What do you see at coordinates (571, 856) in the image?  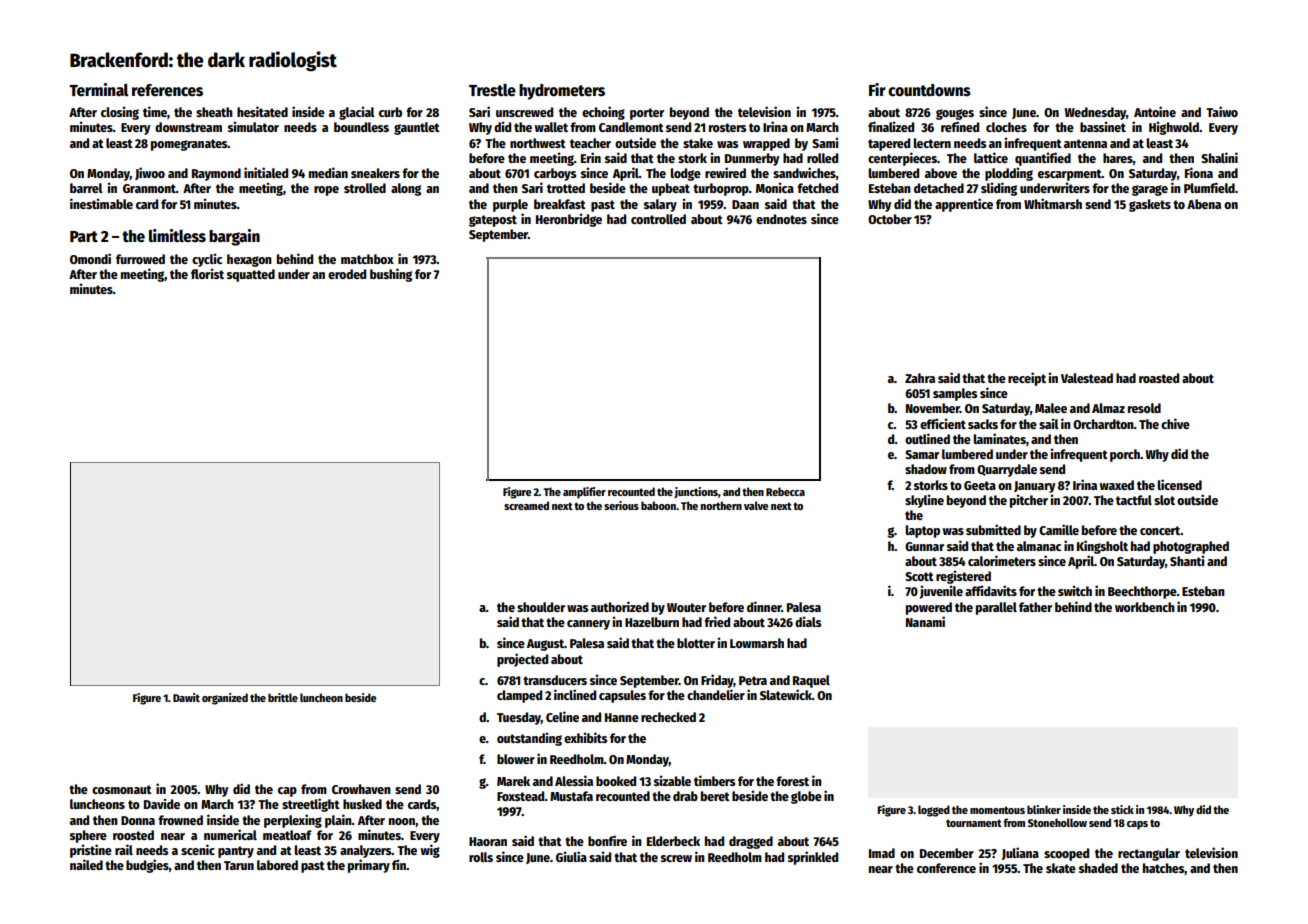 I see `Giulia` at bounding box center [571, 856].
